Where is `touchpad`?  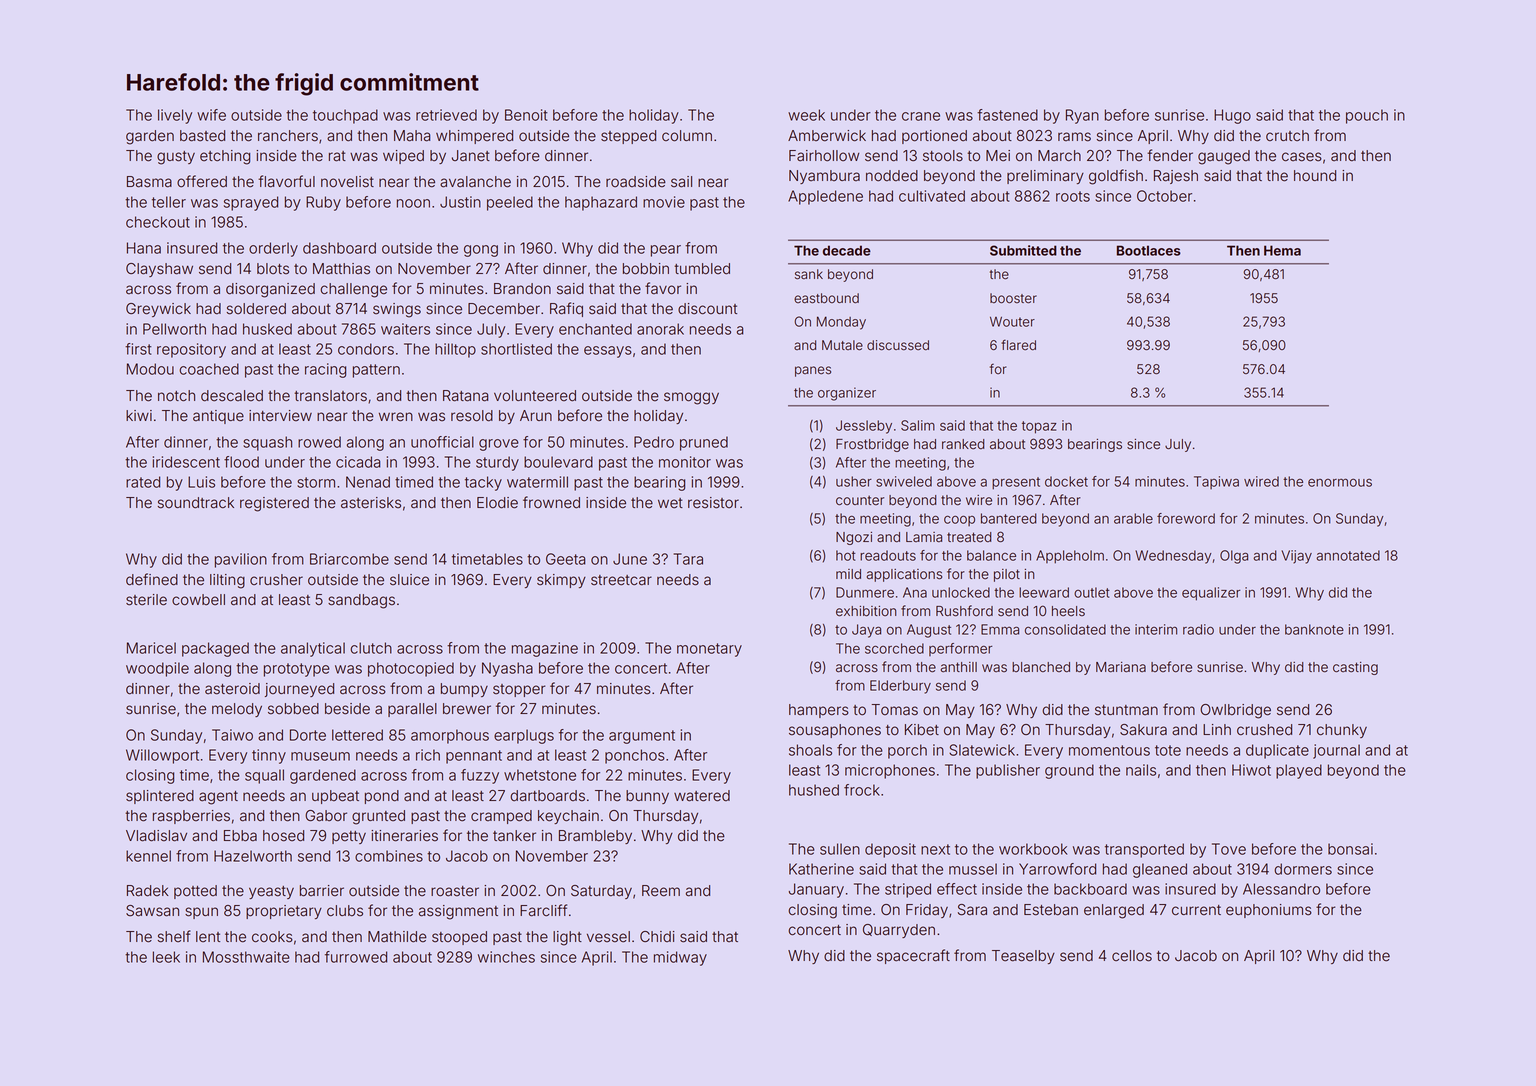 touchpad is located at coordinates (345, 116).
